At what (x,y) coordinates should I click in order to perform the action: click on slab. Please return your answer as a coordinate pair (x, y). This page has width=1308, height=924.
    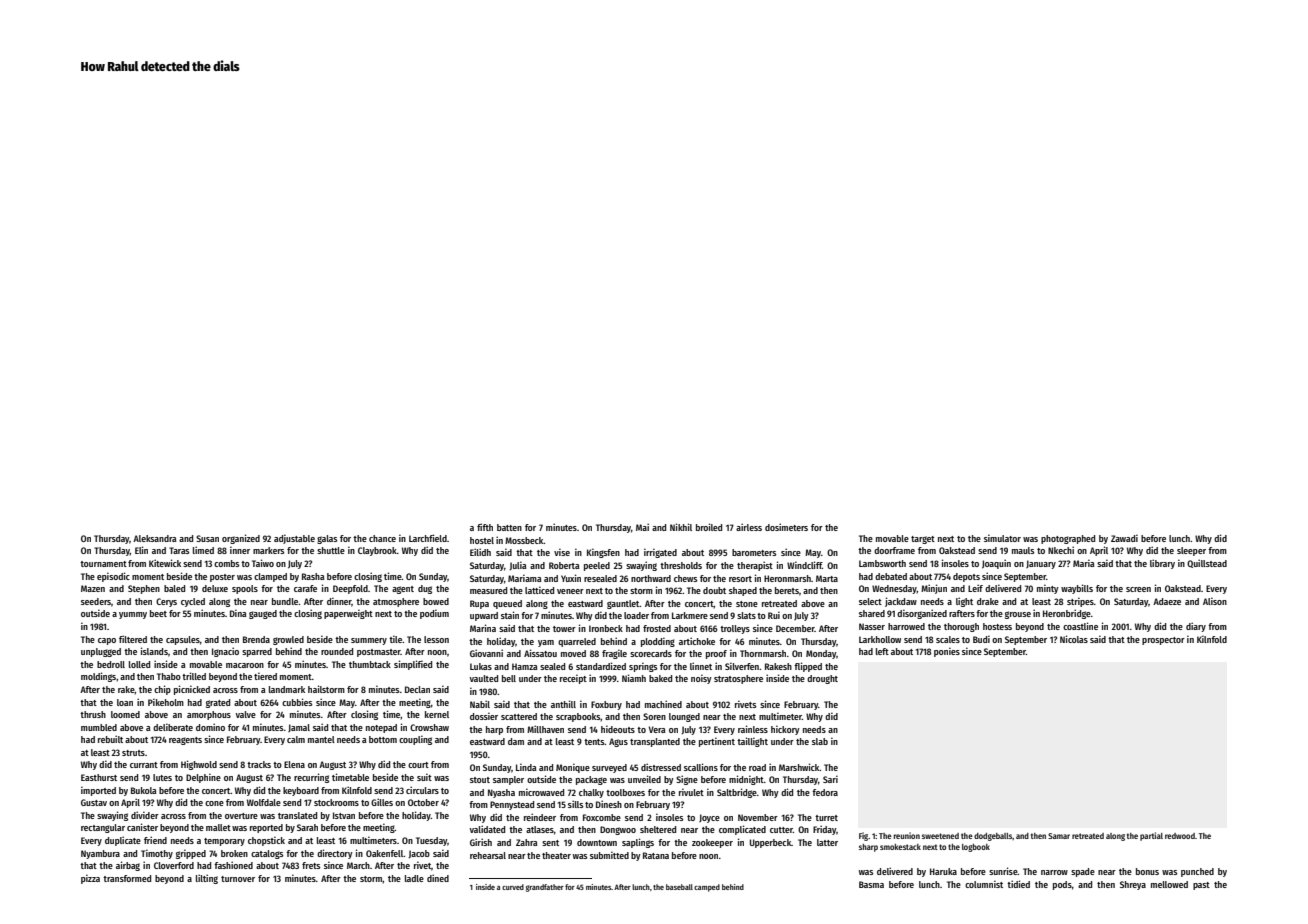
    Looking at the image, I should click on (820, 741).
